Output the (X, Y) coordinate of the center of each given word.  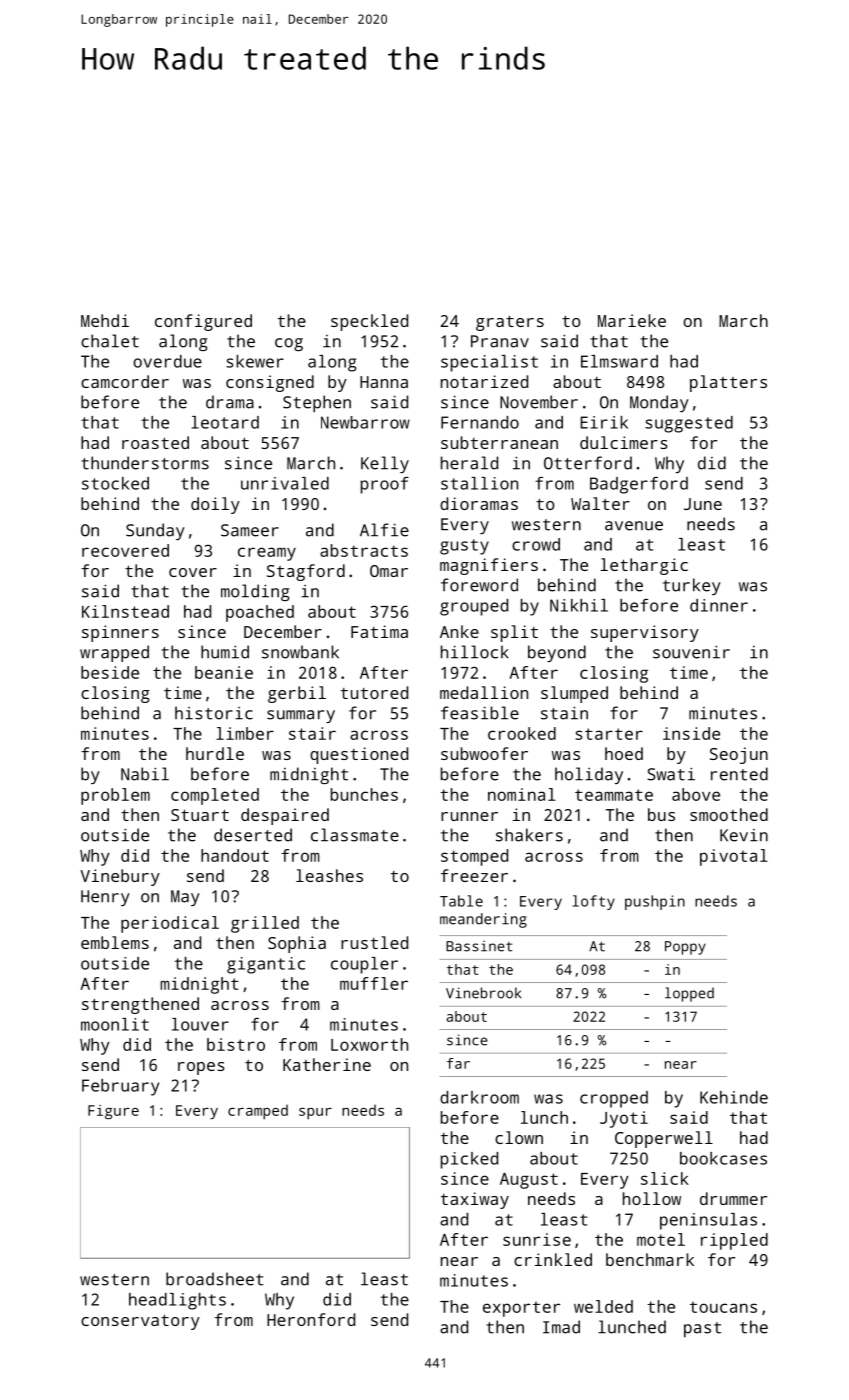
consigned (270, 383)
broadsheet (215, 1279)
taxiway (475, 1200)
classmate (355, 835)
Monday (659, 403)
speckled (369, 322)
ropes (201, 1068)
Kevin (744, 835)
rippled (734, 1241)
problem (115, 796)
